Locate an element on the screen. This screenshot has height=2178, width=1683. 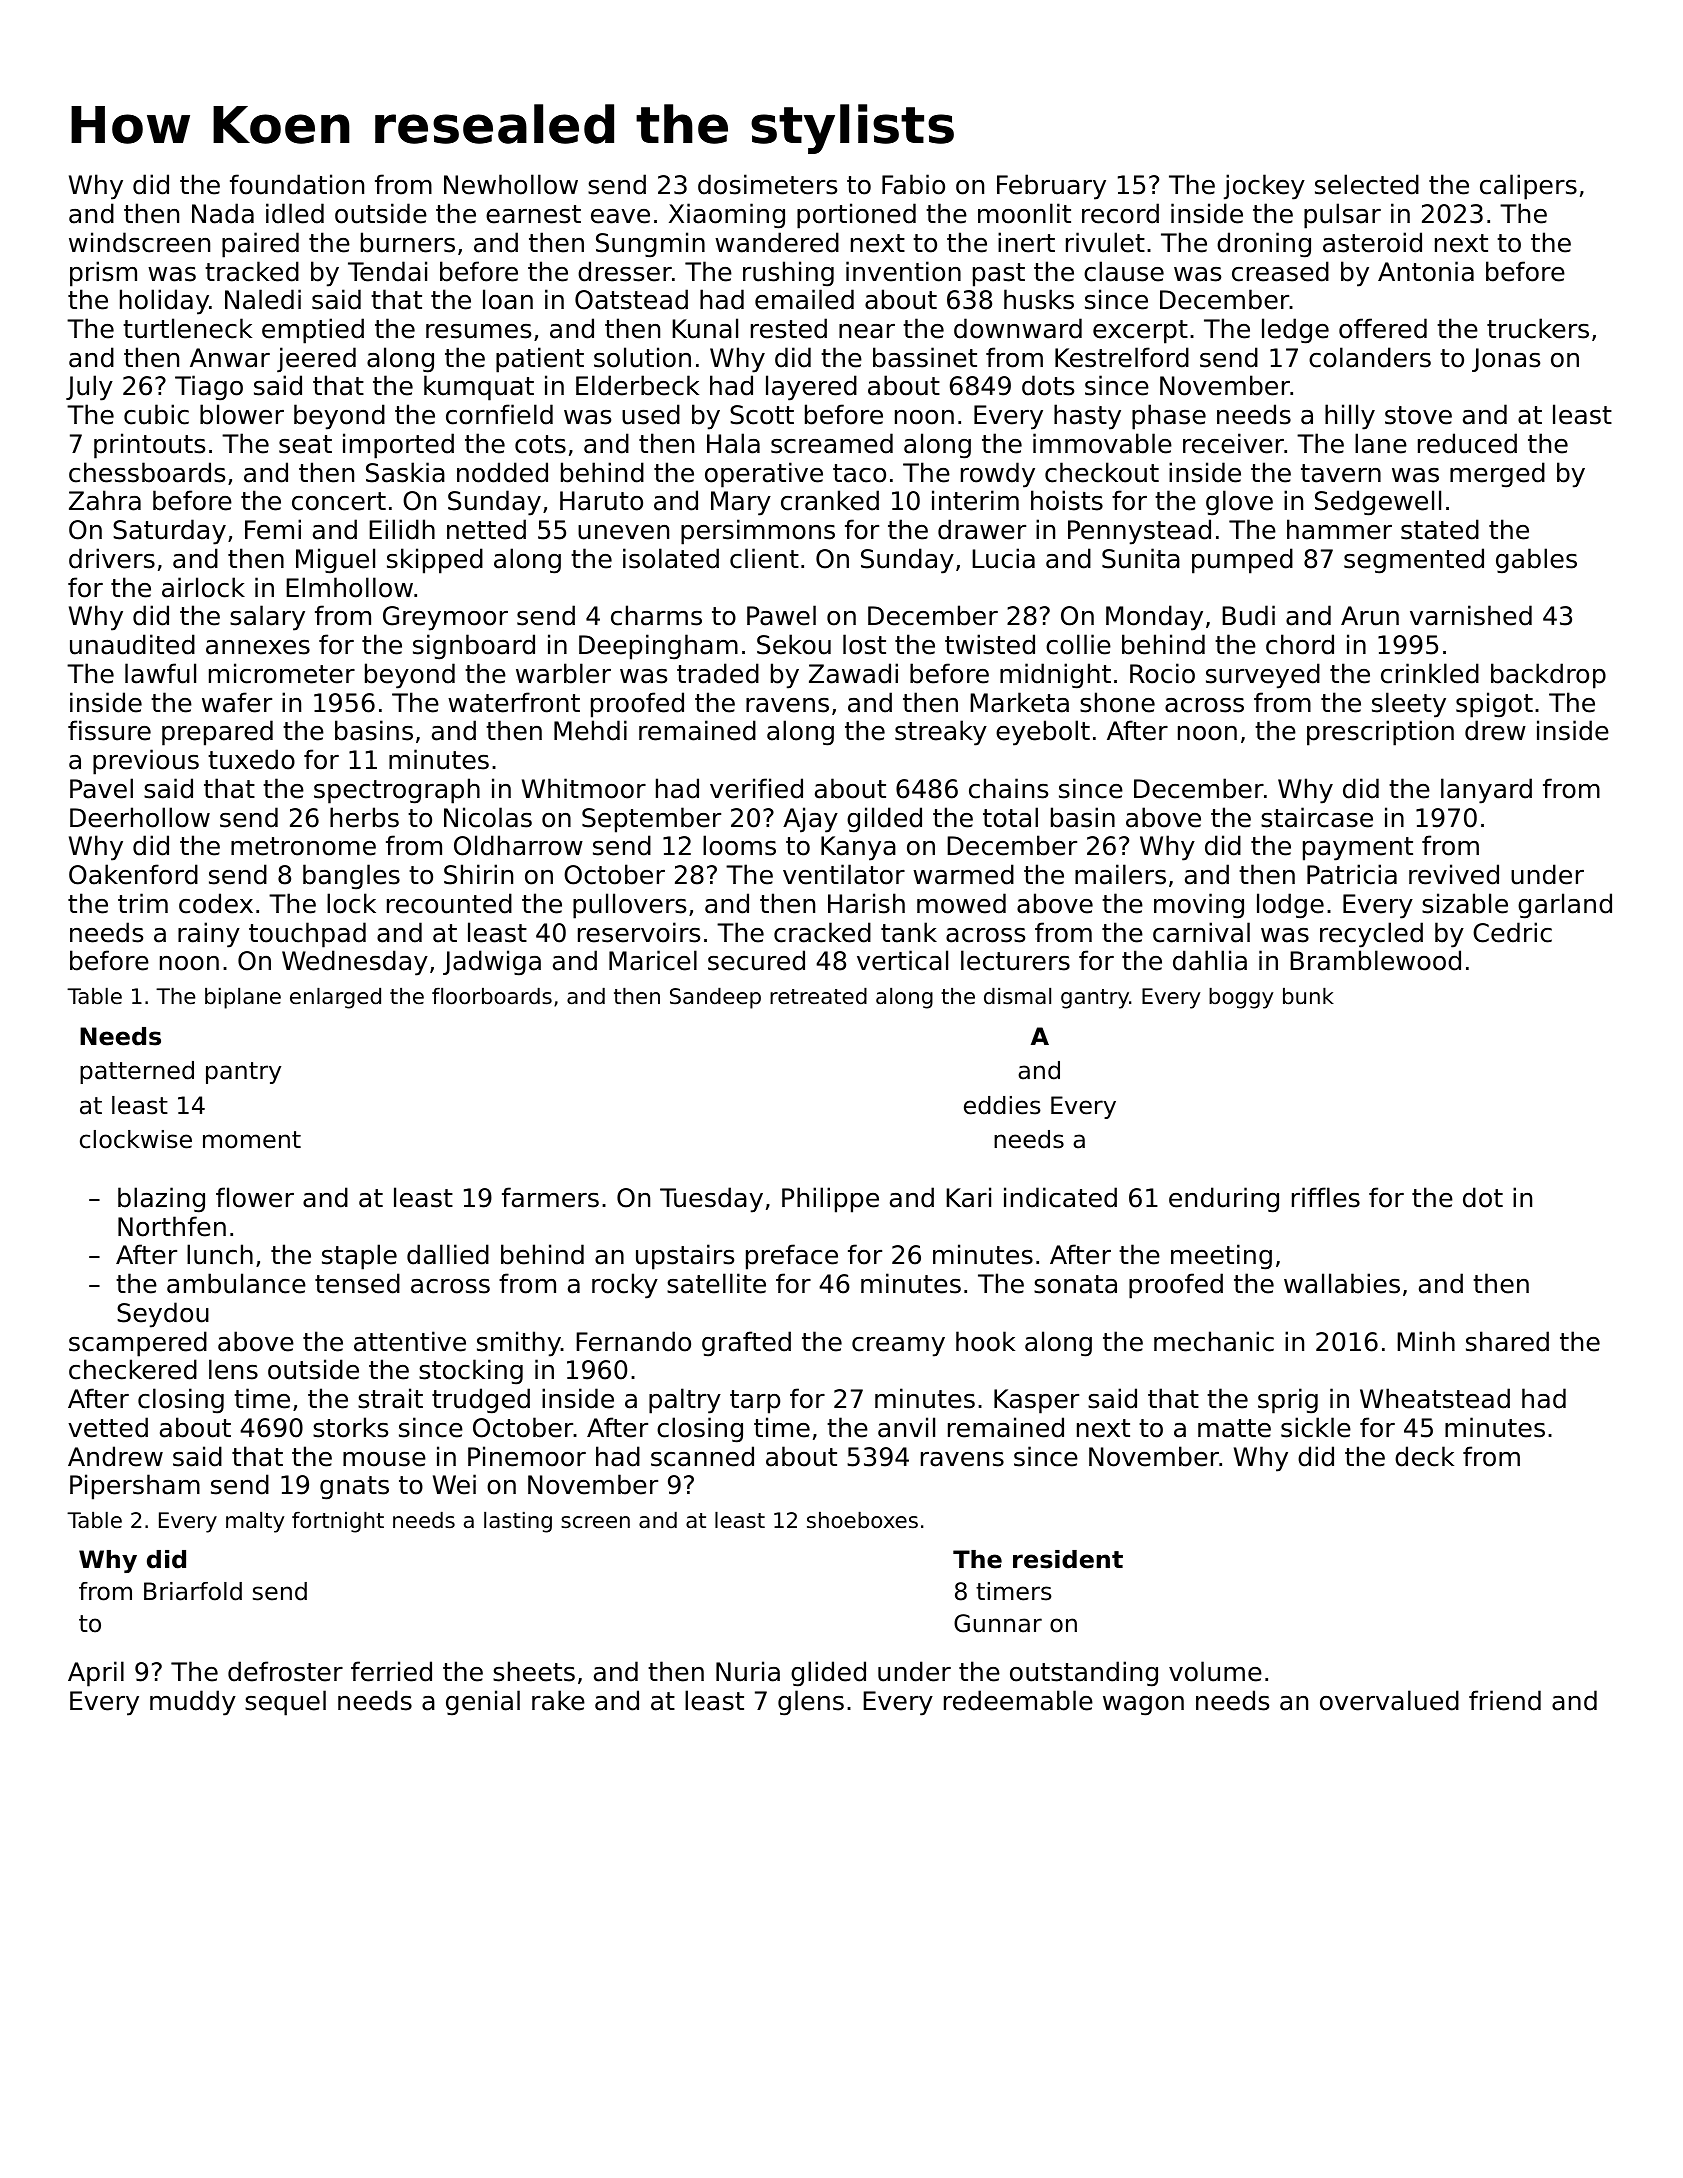
backdrop is located at coordinates (1548, 676).
